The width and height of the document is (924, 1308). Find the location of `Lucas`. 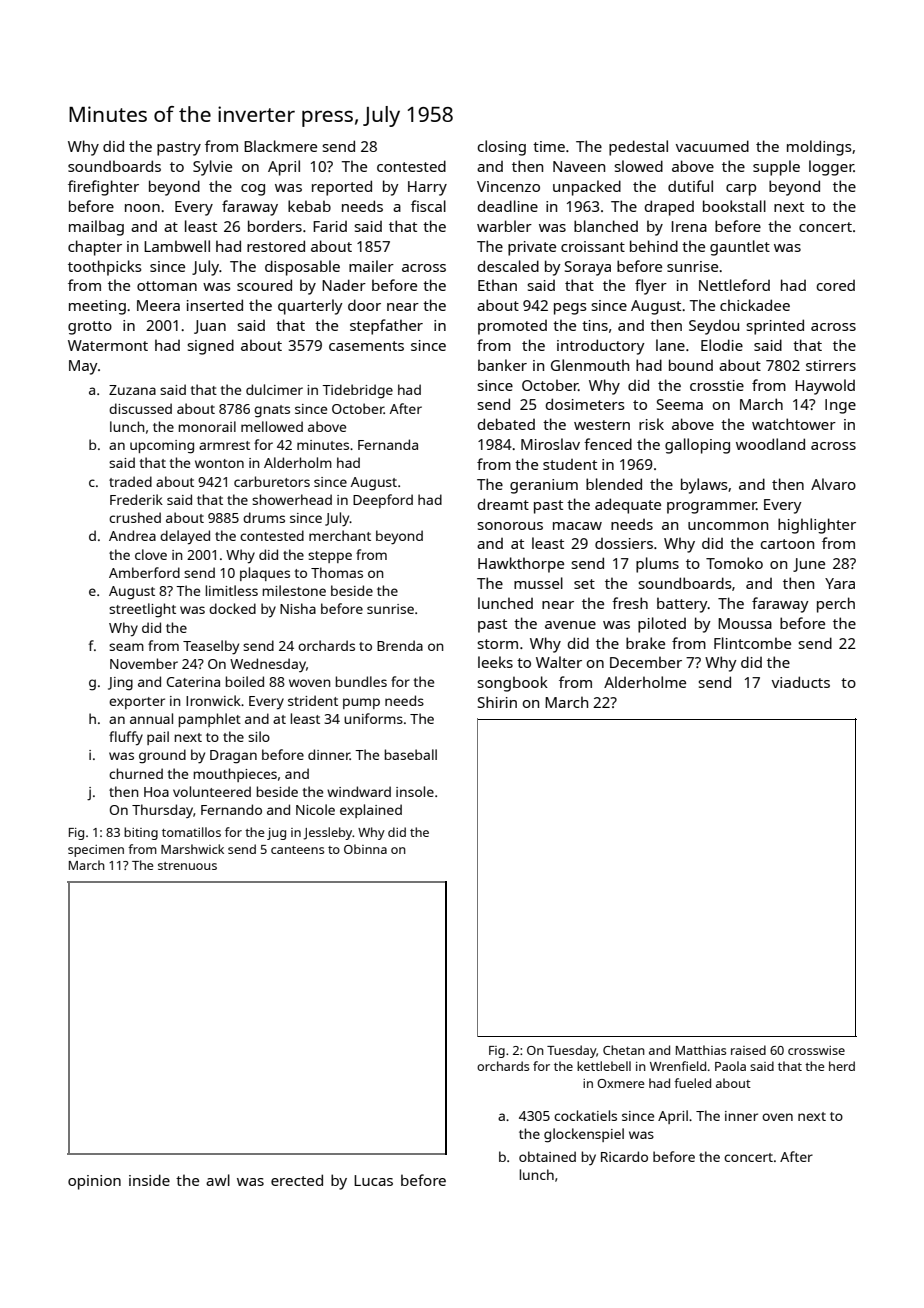

Lucas is located at coordinates (373, 1180).
